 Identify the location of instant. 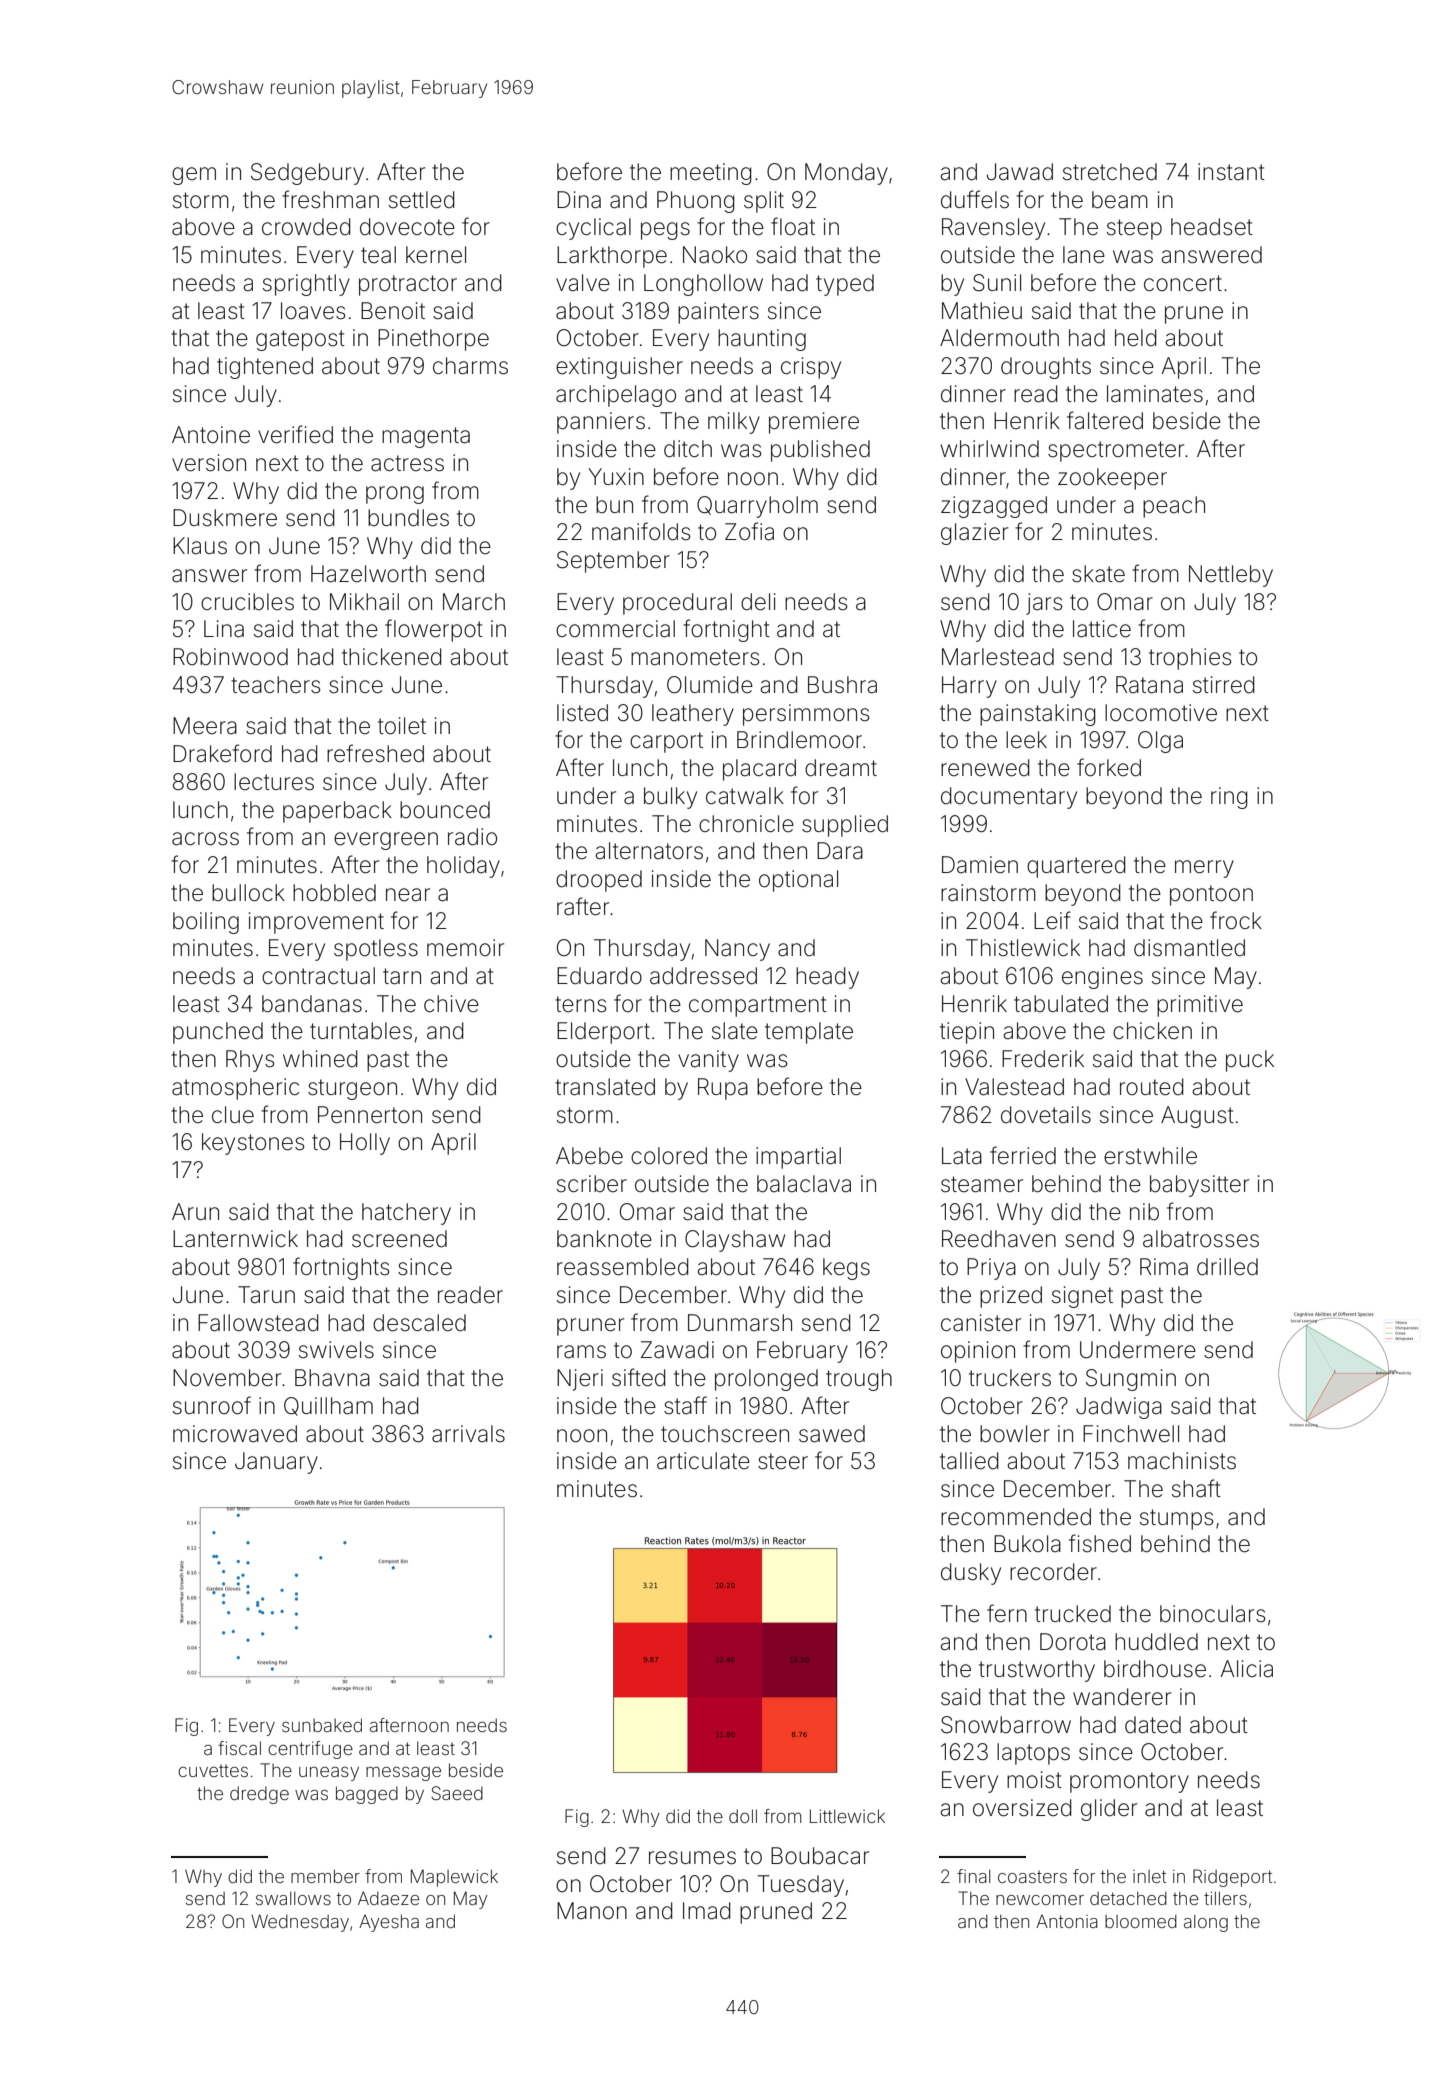
(1231, 172).
